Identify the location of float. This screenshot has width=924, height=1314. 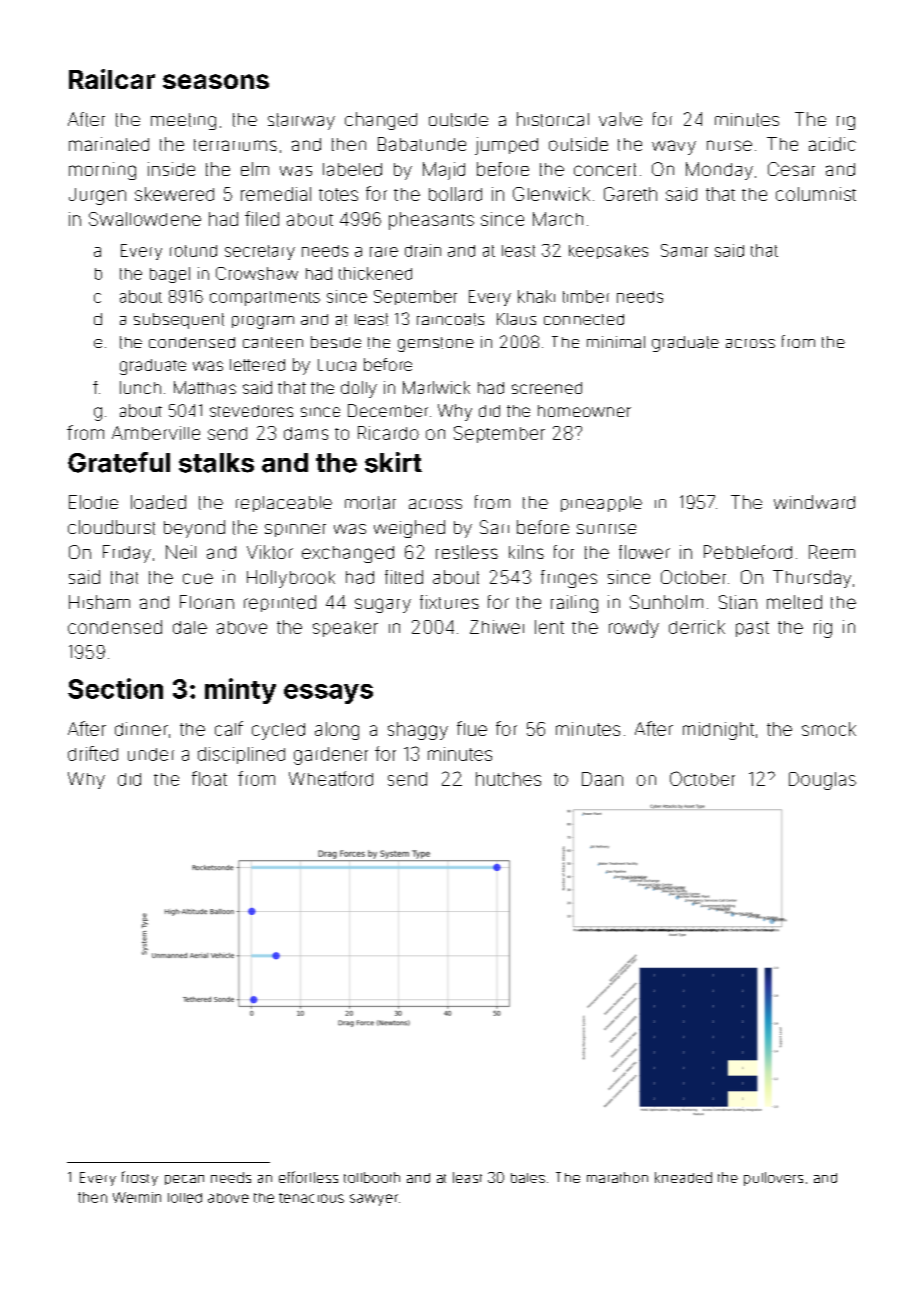
(209, 778).
